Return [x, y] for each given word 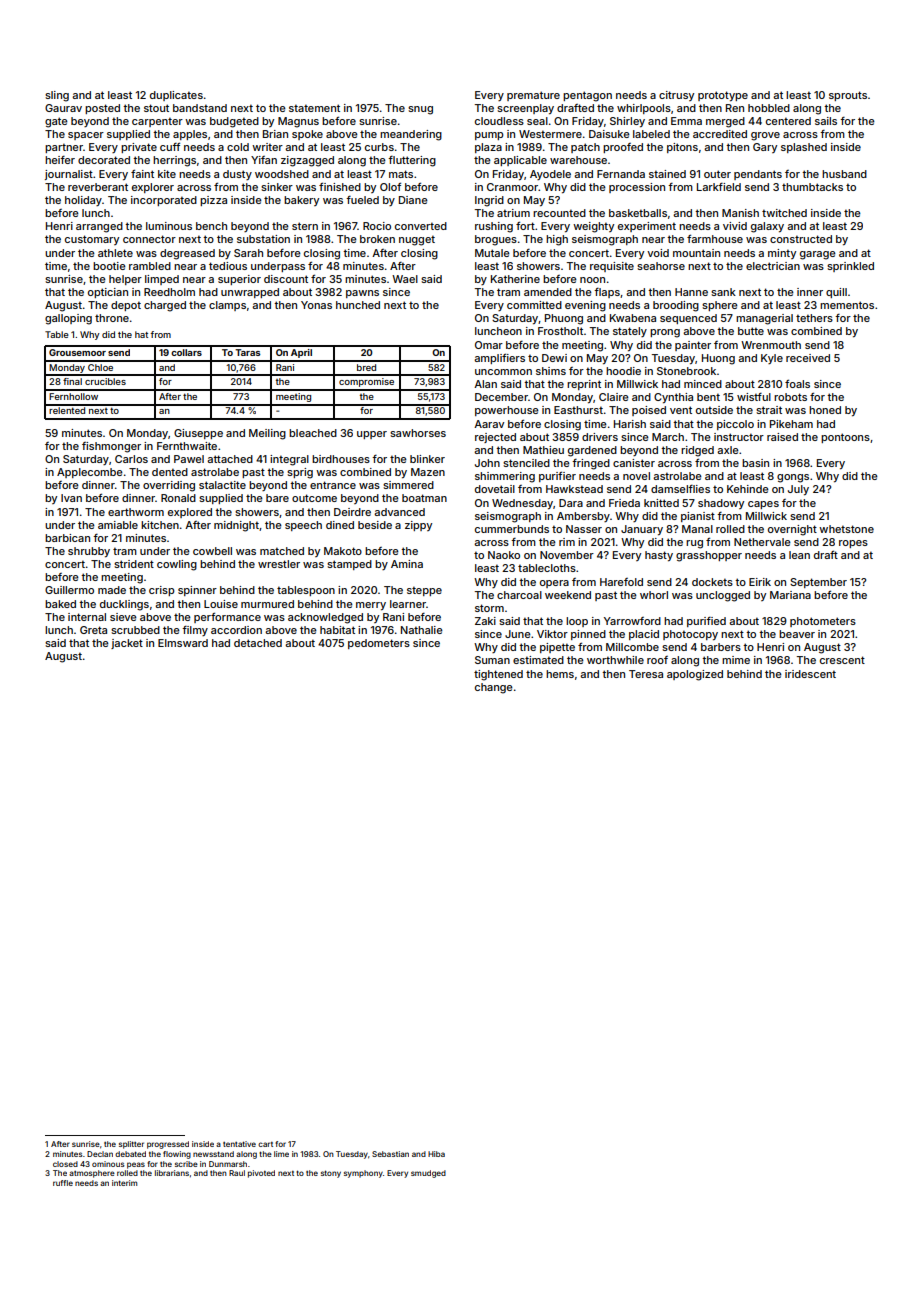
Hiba [436, 1154]
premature [533, 96]
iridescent [810, 674]
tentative [239, 1144]
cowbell [212, 551]
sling [57, 96]
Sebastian [390, 1154]
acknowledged [325, 618]
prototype [723, 96]
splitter [131, 1145]
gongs [793, 478]
